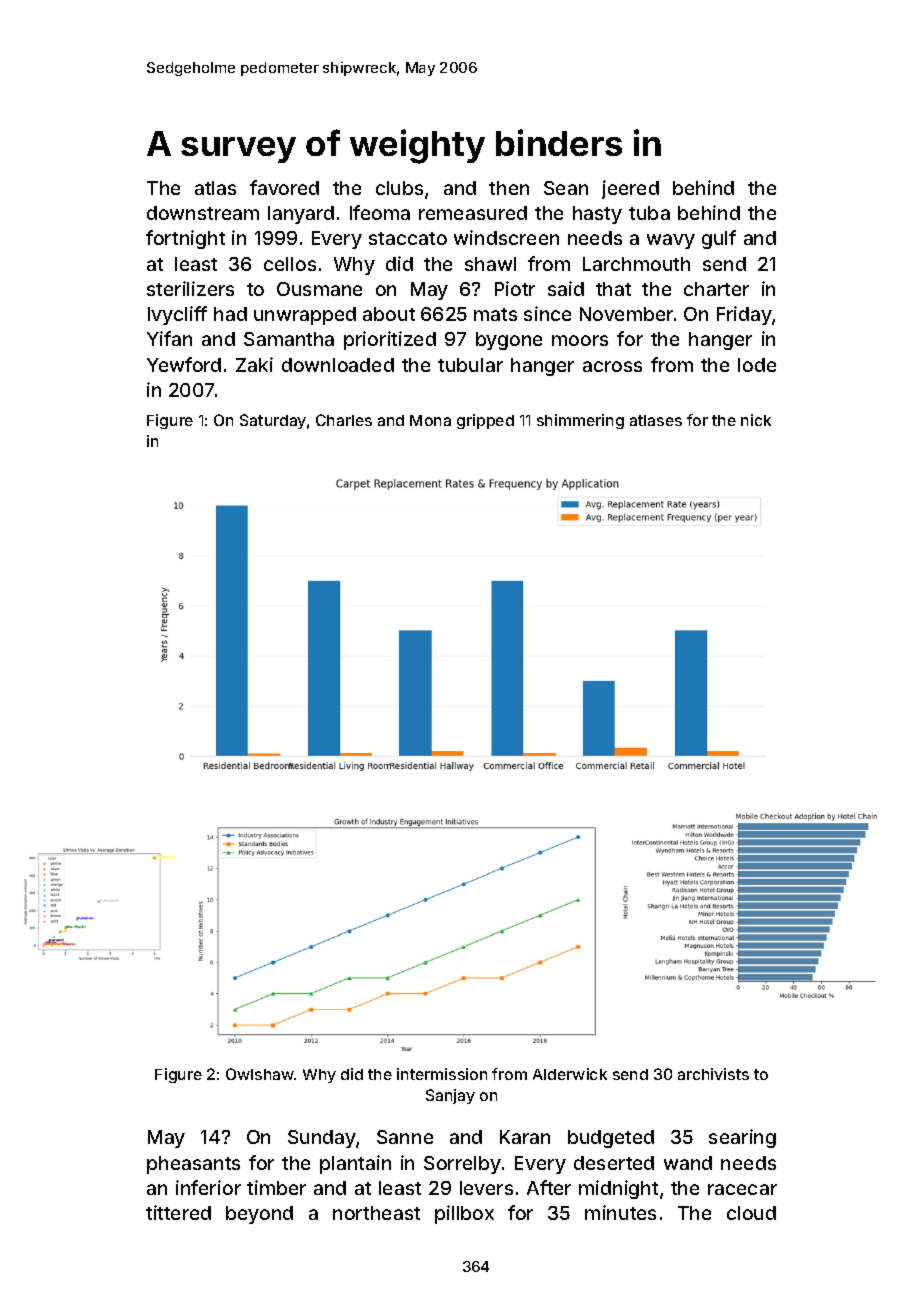  I want to click on gripped, so click(485, 421).
